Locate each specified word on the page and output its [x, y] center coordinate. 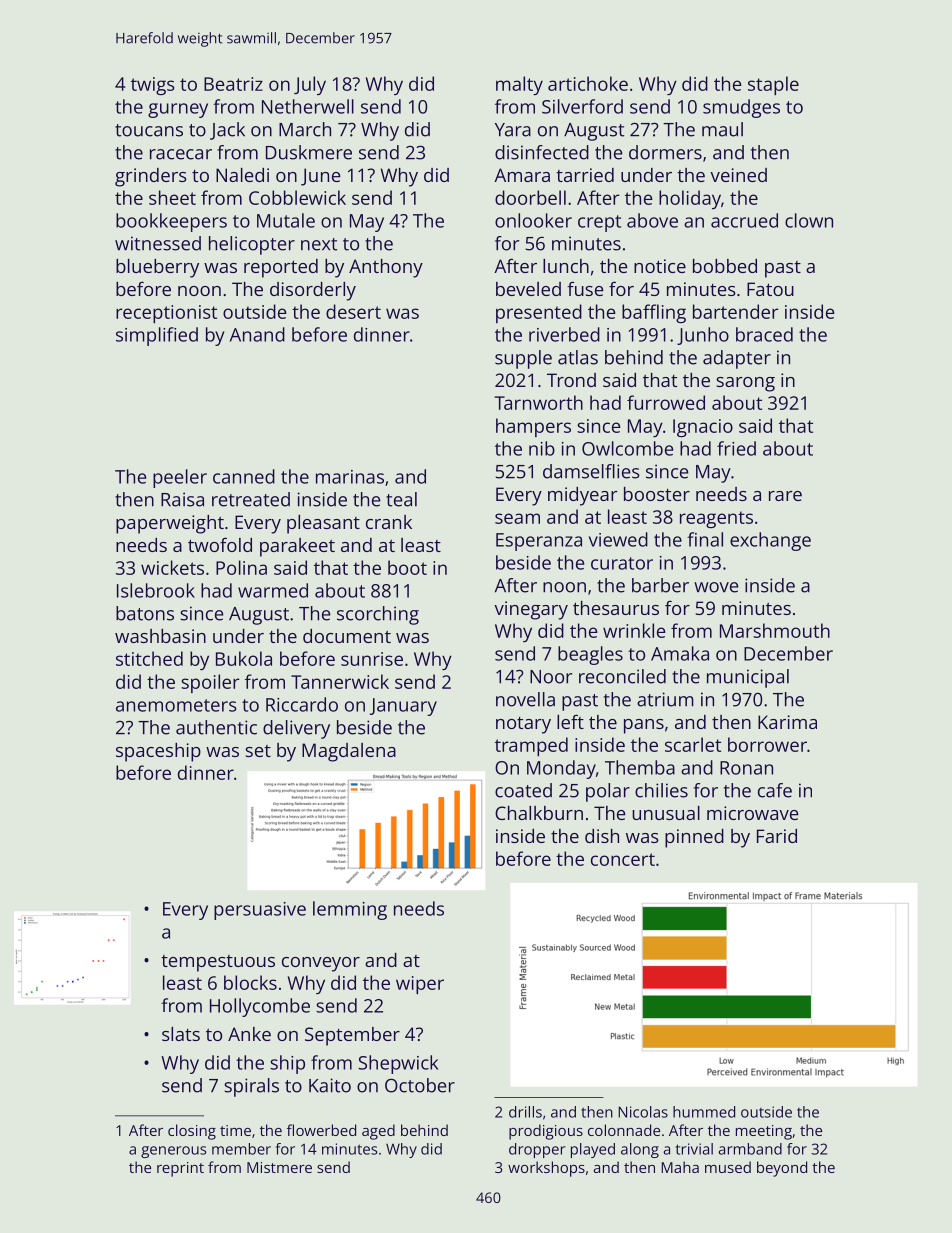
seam [517, 518]
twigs [153, 86]
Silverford [582, 106]
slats [181, 1034]
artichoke [588, 83]
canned [244, 476]
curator [622, 563]
